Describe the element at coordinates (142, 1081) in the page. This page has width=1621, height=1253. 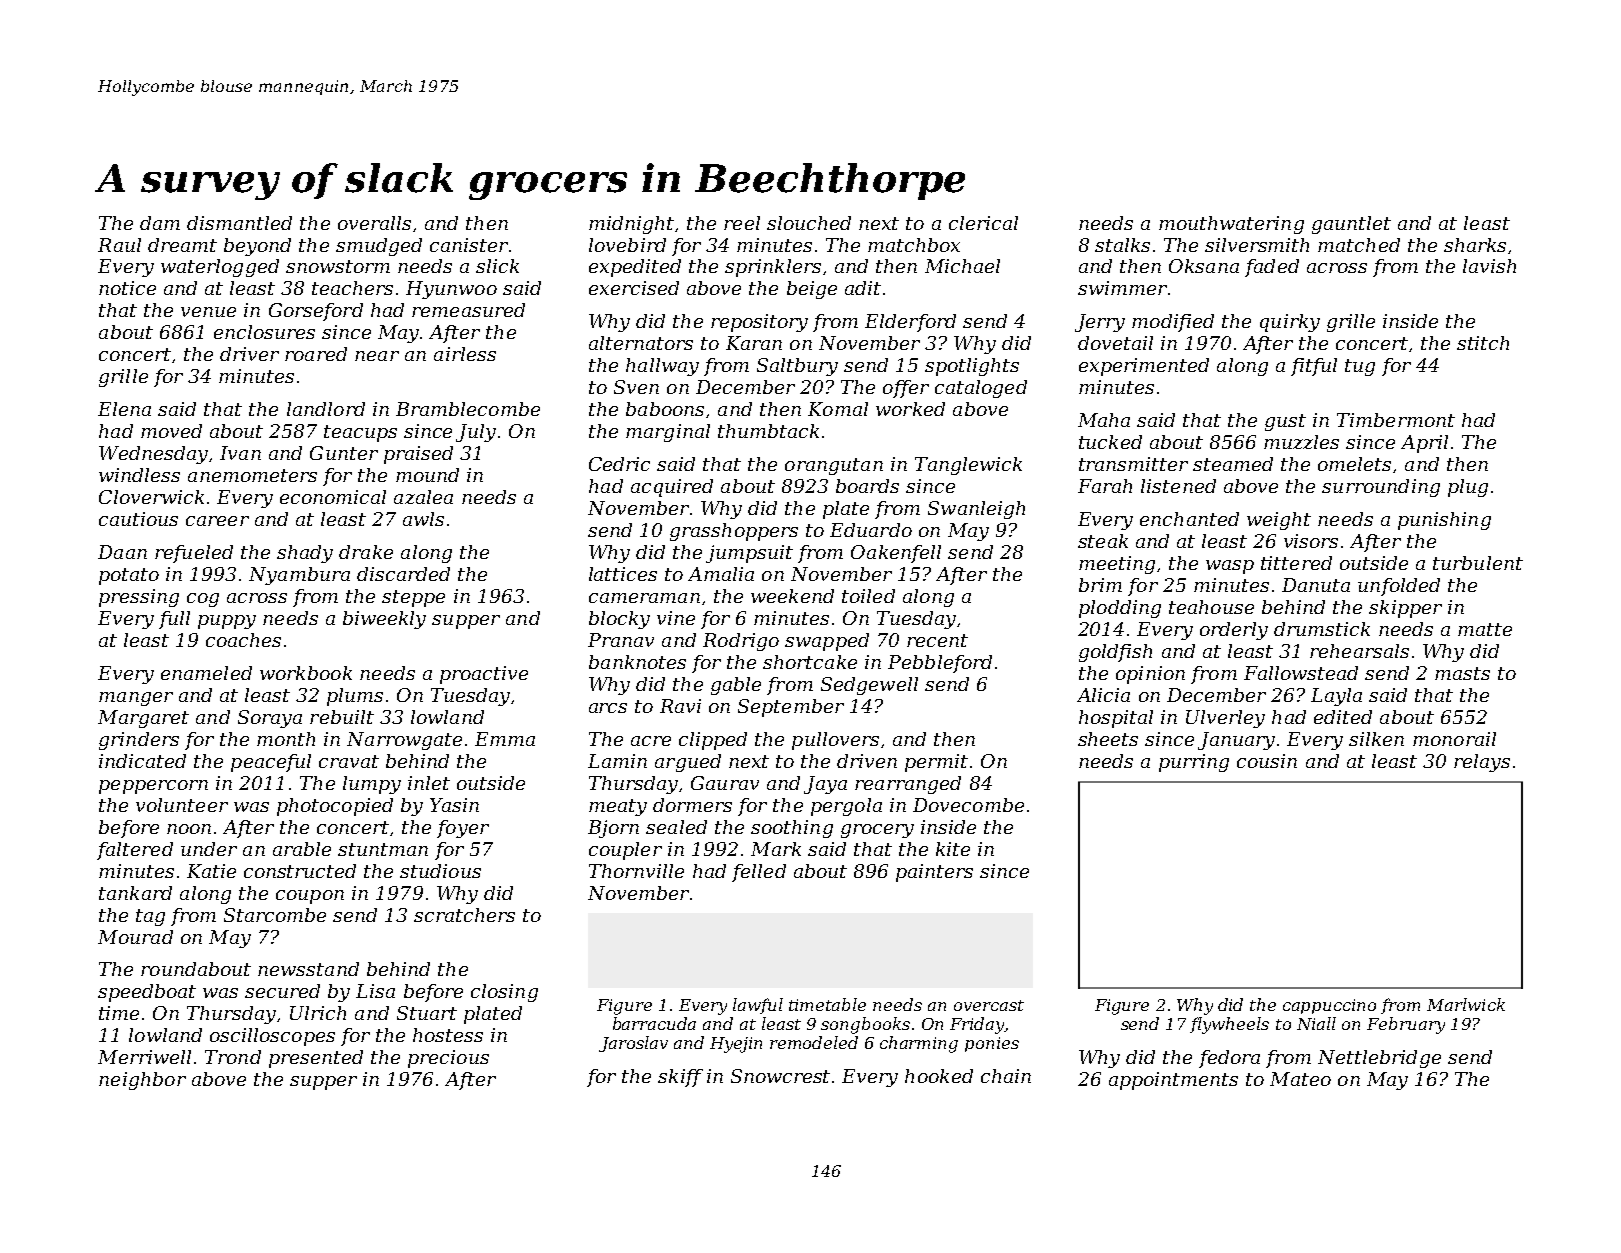
I see `neighbor` at that location.
